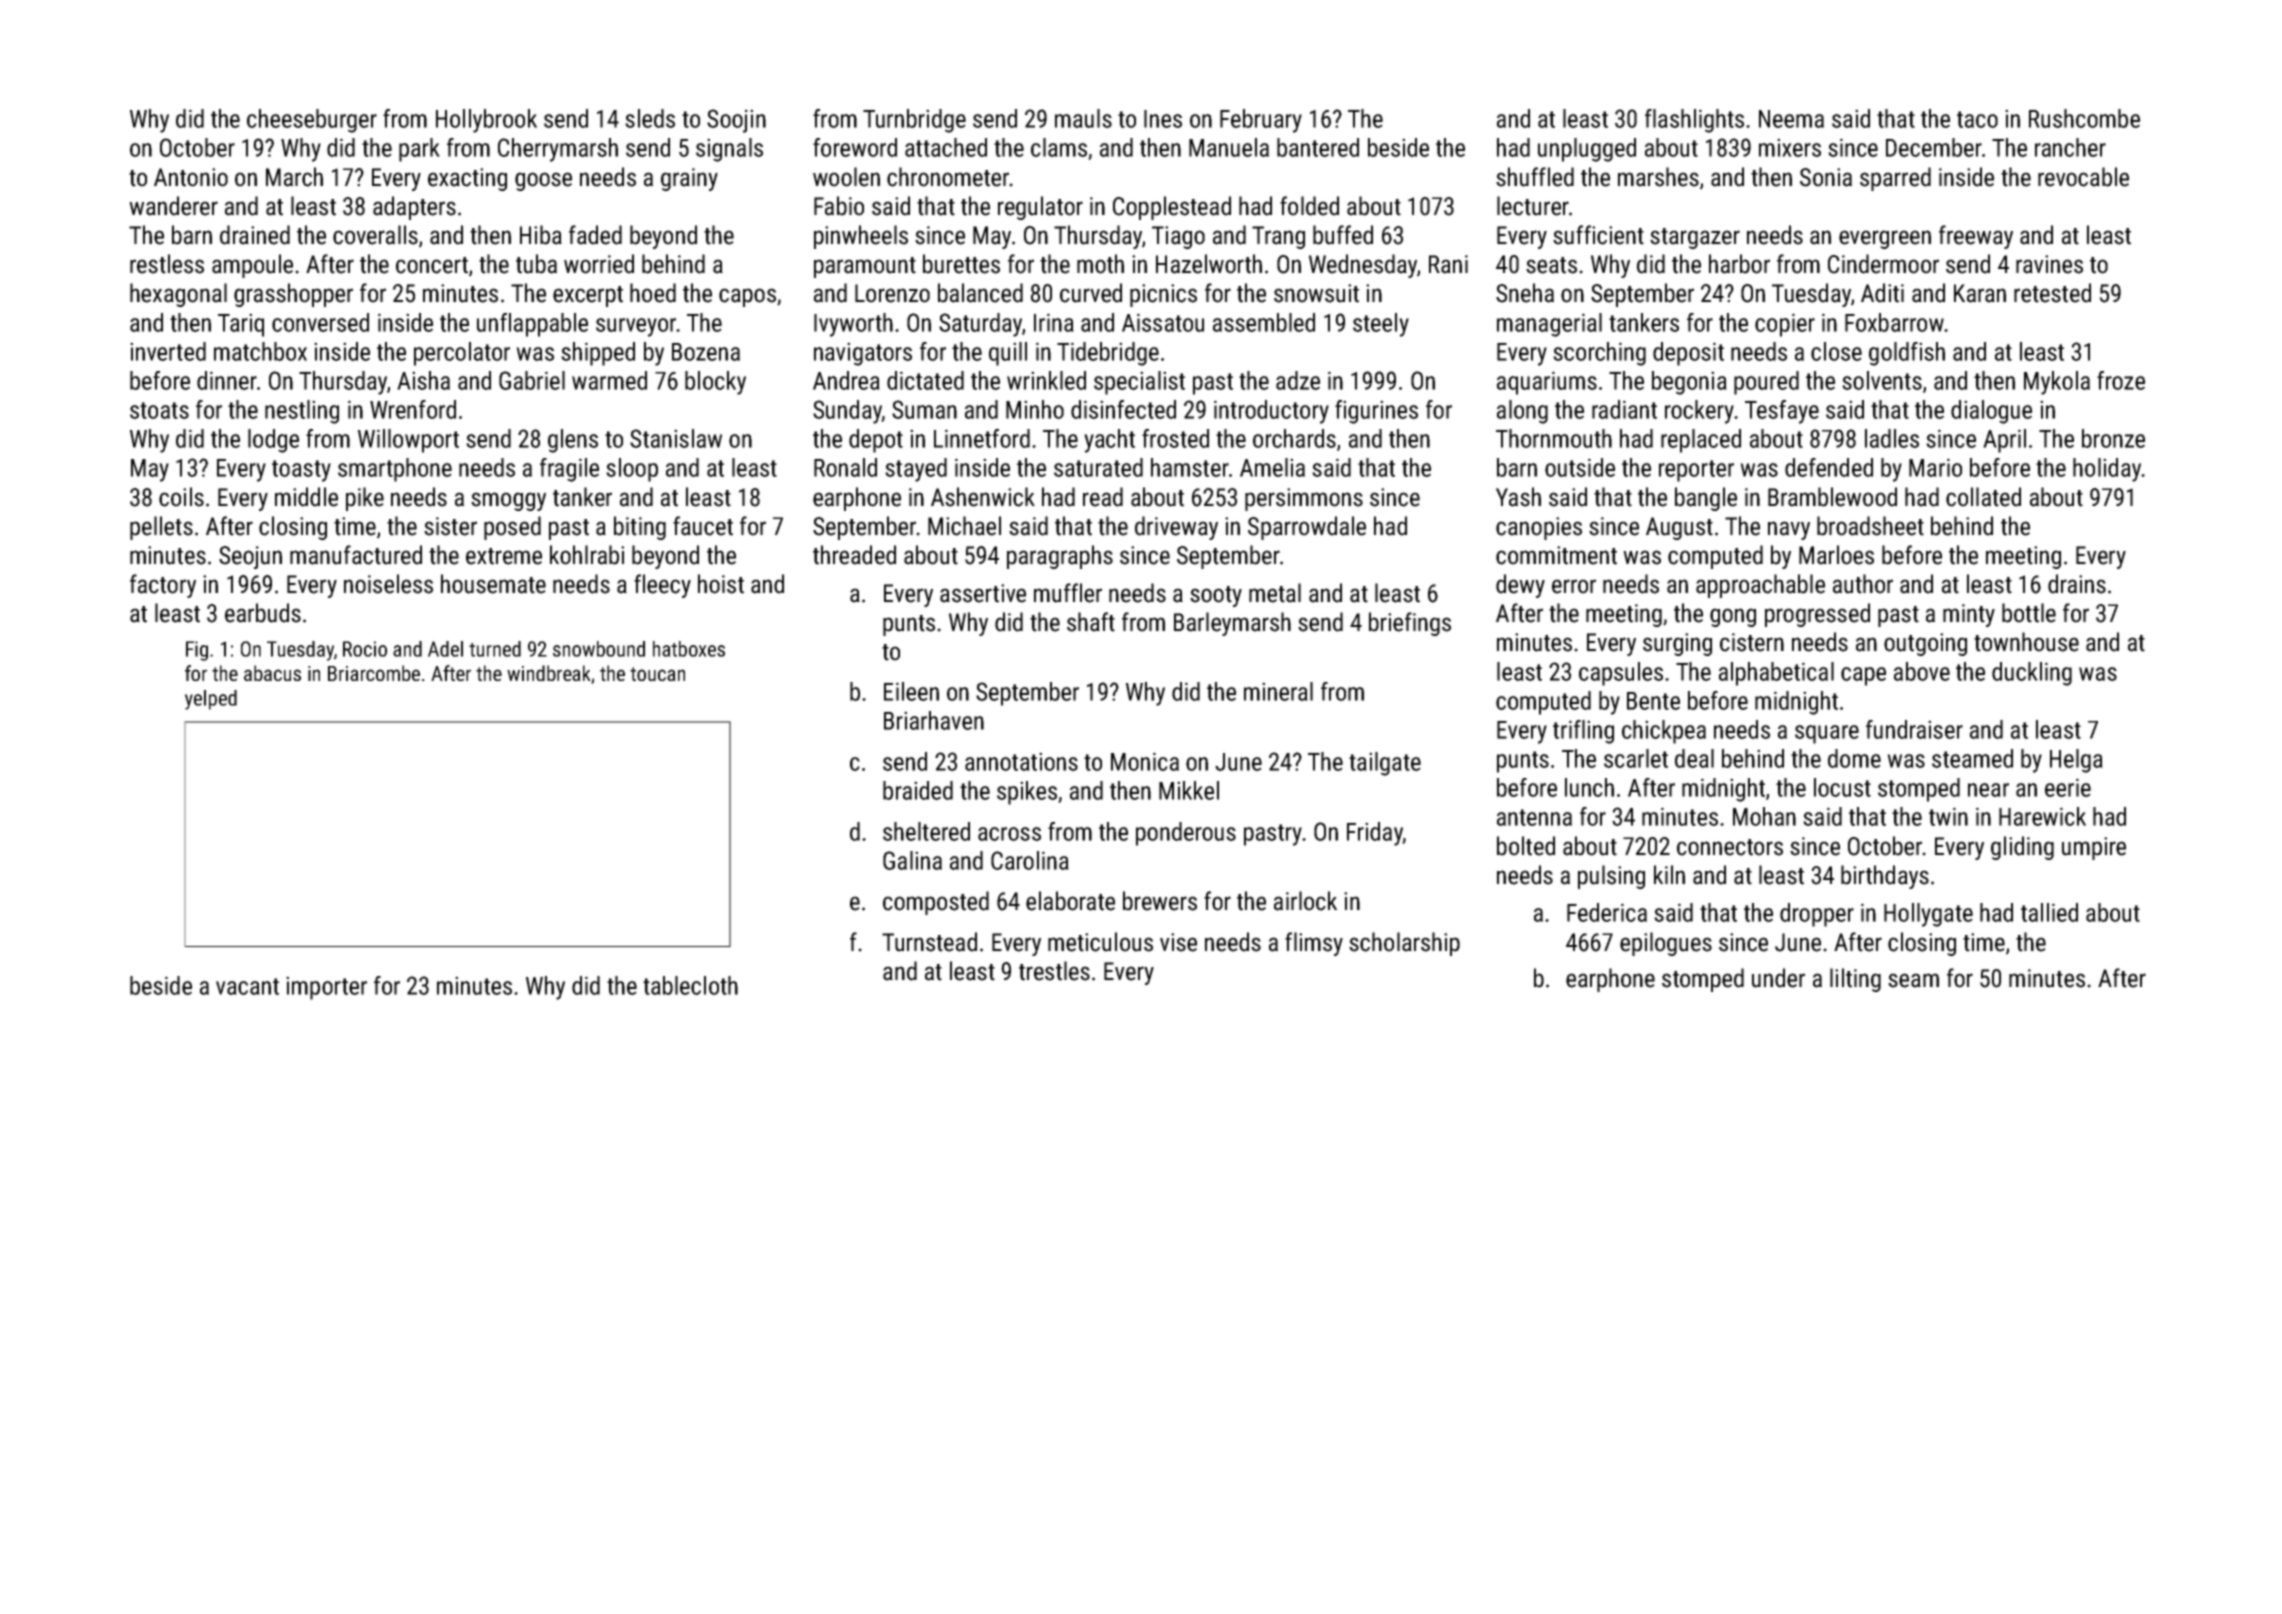 The height and width of the image is (1614, 2282). Describe the element at coordinates (1232, 624) in the image. I see `Barleymarsh` at that location.
